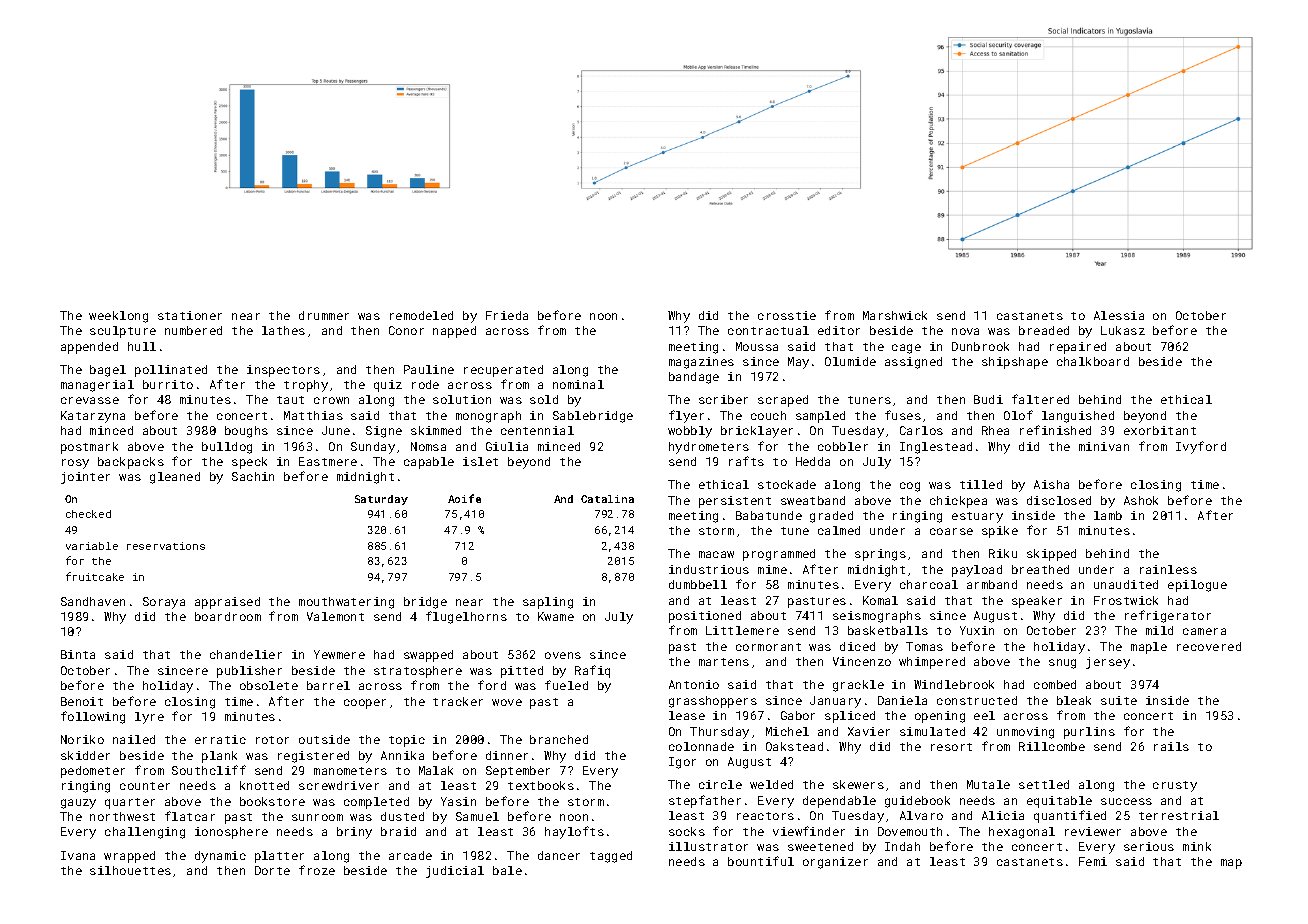 Image resolution: width=1308 pixels, height=924 pixels. Describe the element at coordinates (272, 870) in the document. I see `Dorte` at that location.
